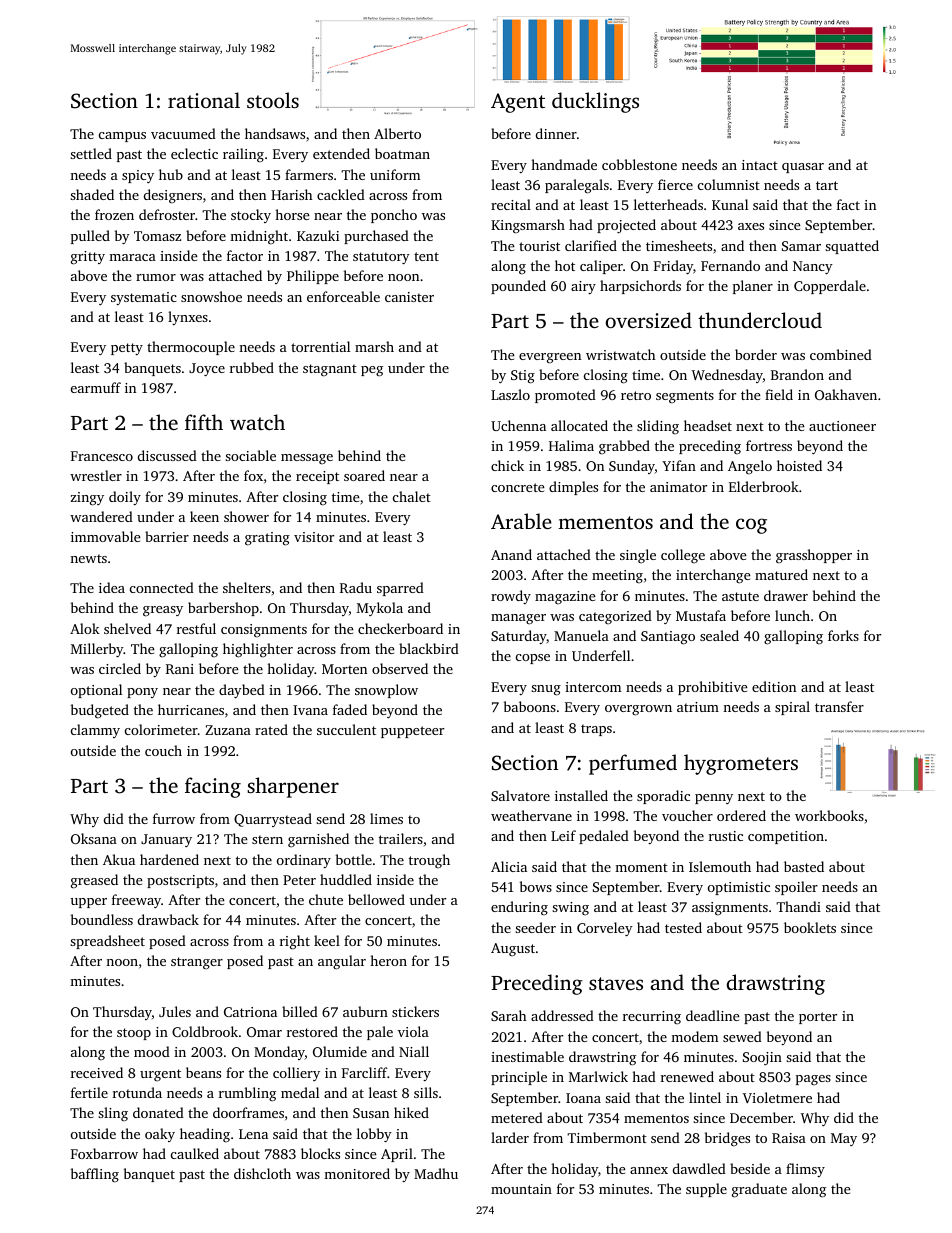 Image resolution: width=952 pixels, height=1233 pixels. What do you see at coordinates (317, 477) in the screenshot?
I see `receipt` at bounding box center [317, 477].
